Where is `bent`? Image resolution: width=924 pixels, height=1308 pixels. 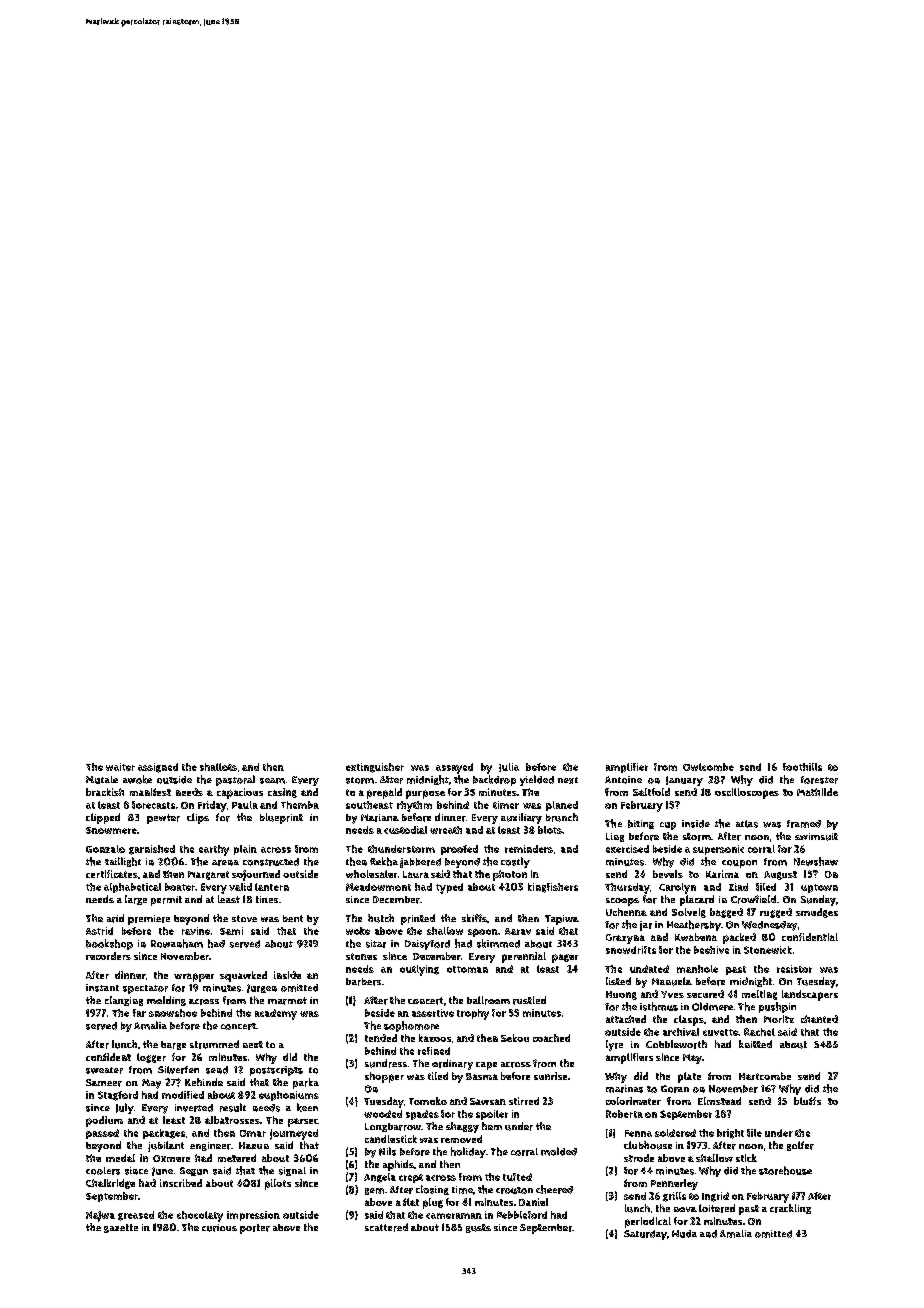 bent is located at coordinates (293, 918).
